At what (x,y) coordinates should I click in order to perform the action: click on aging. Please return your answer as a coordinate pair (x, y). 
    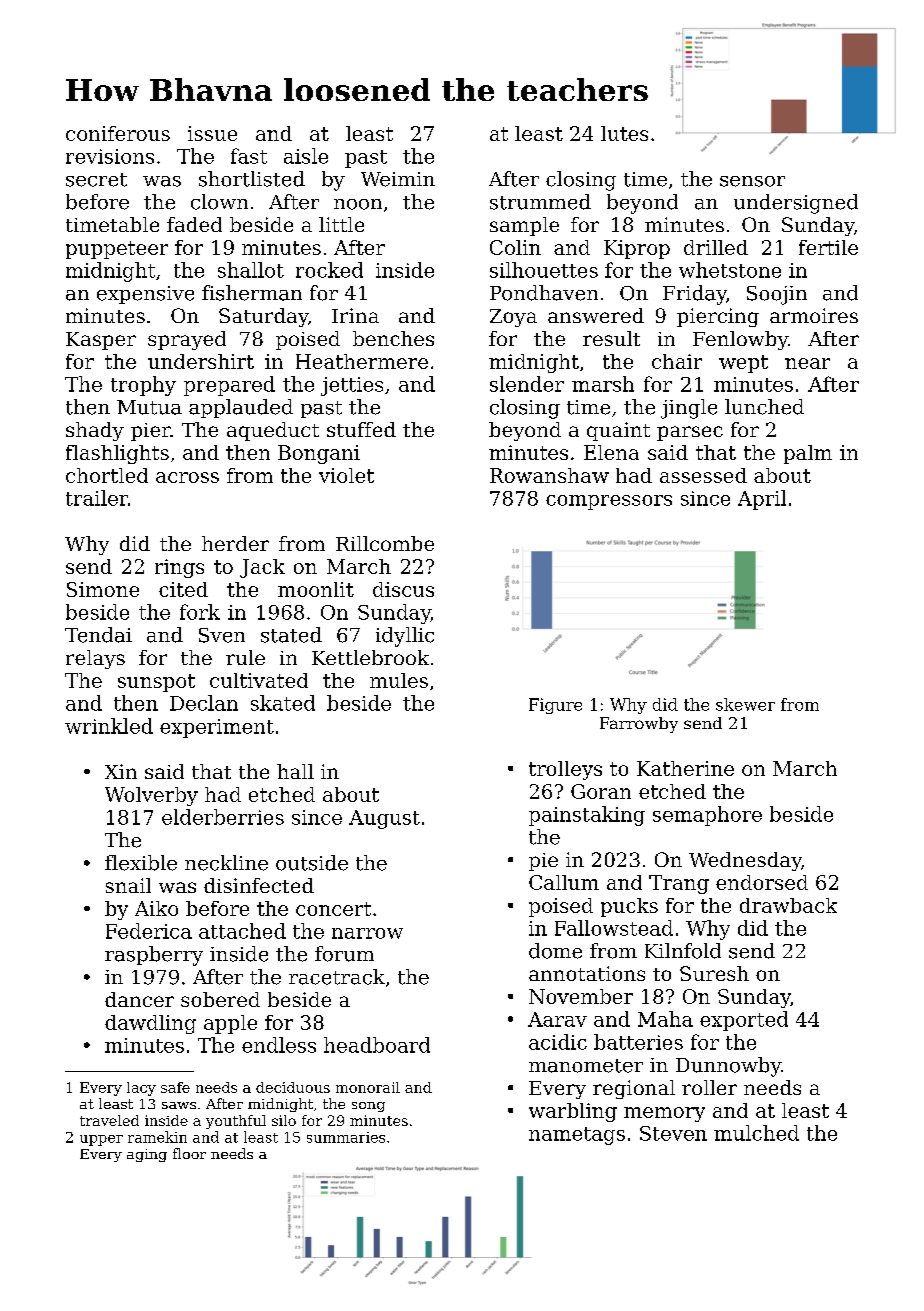
    Looking at the image, I should click on (147, 1155).
